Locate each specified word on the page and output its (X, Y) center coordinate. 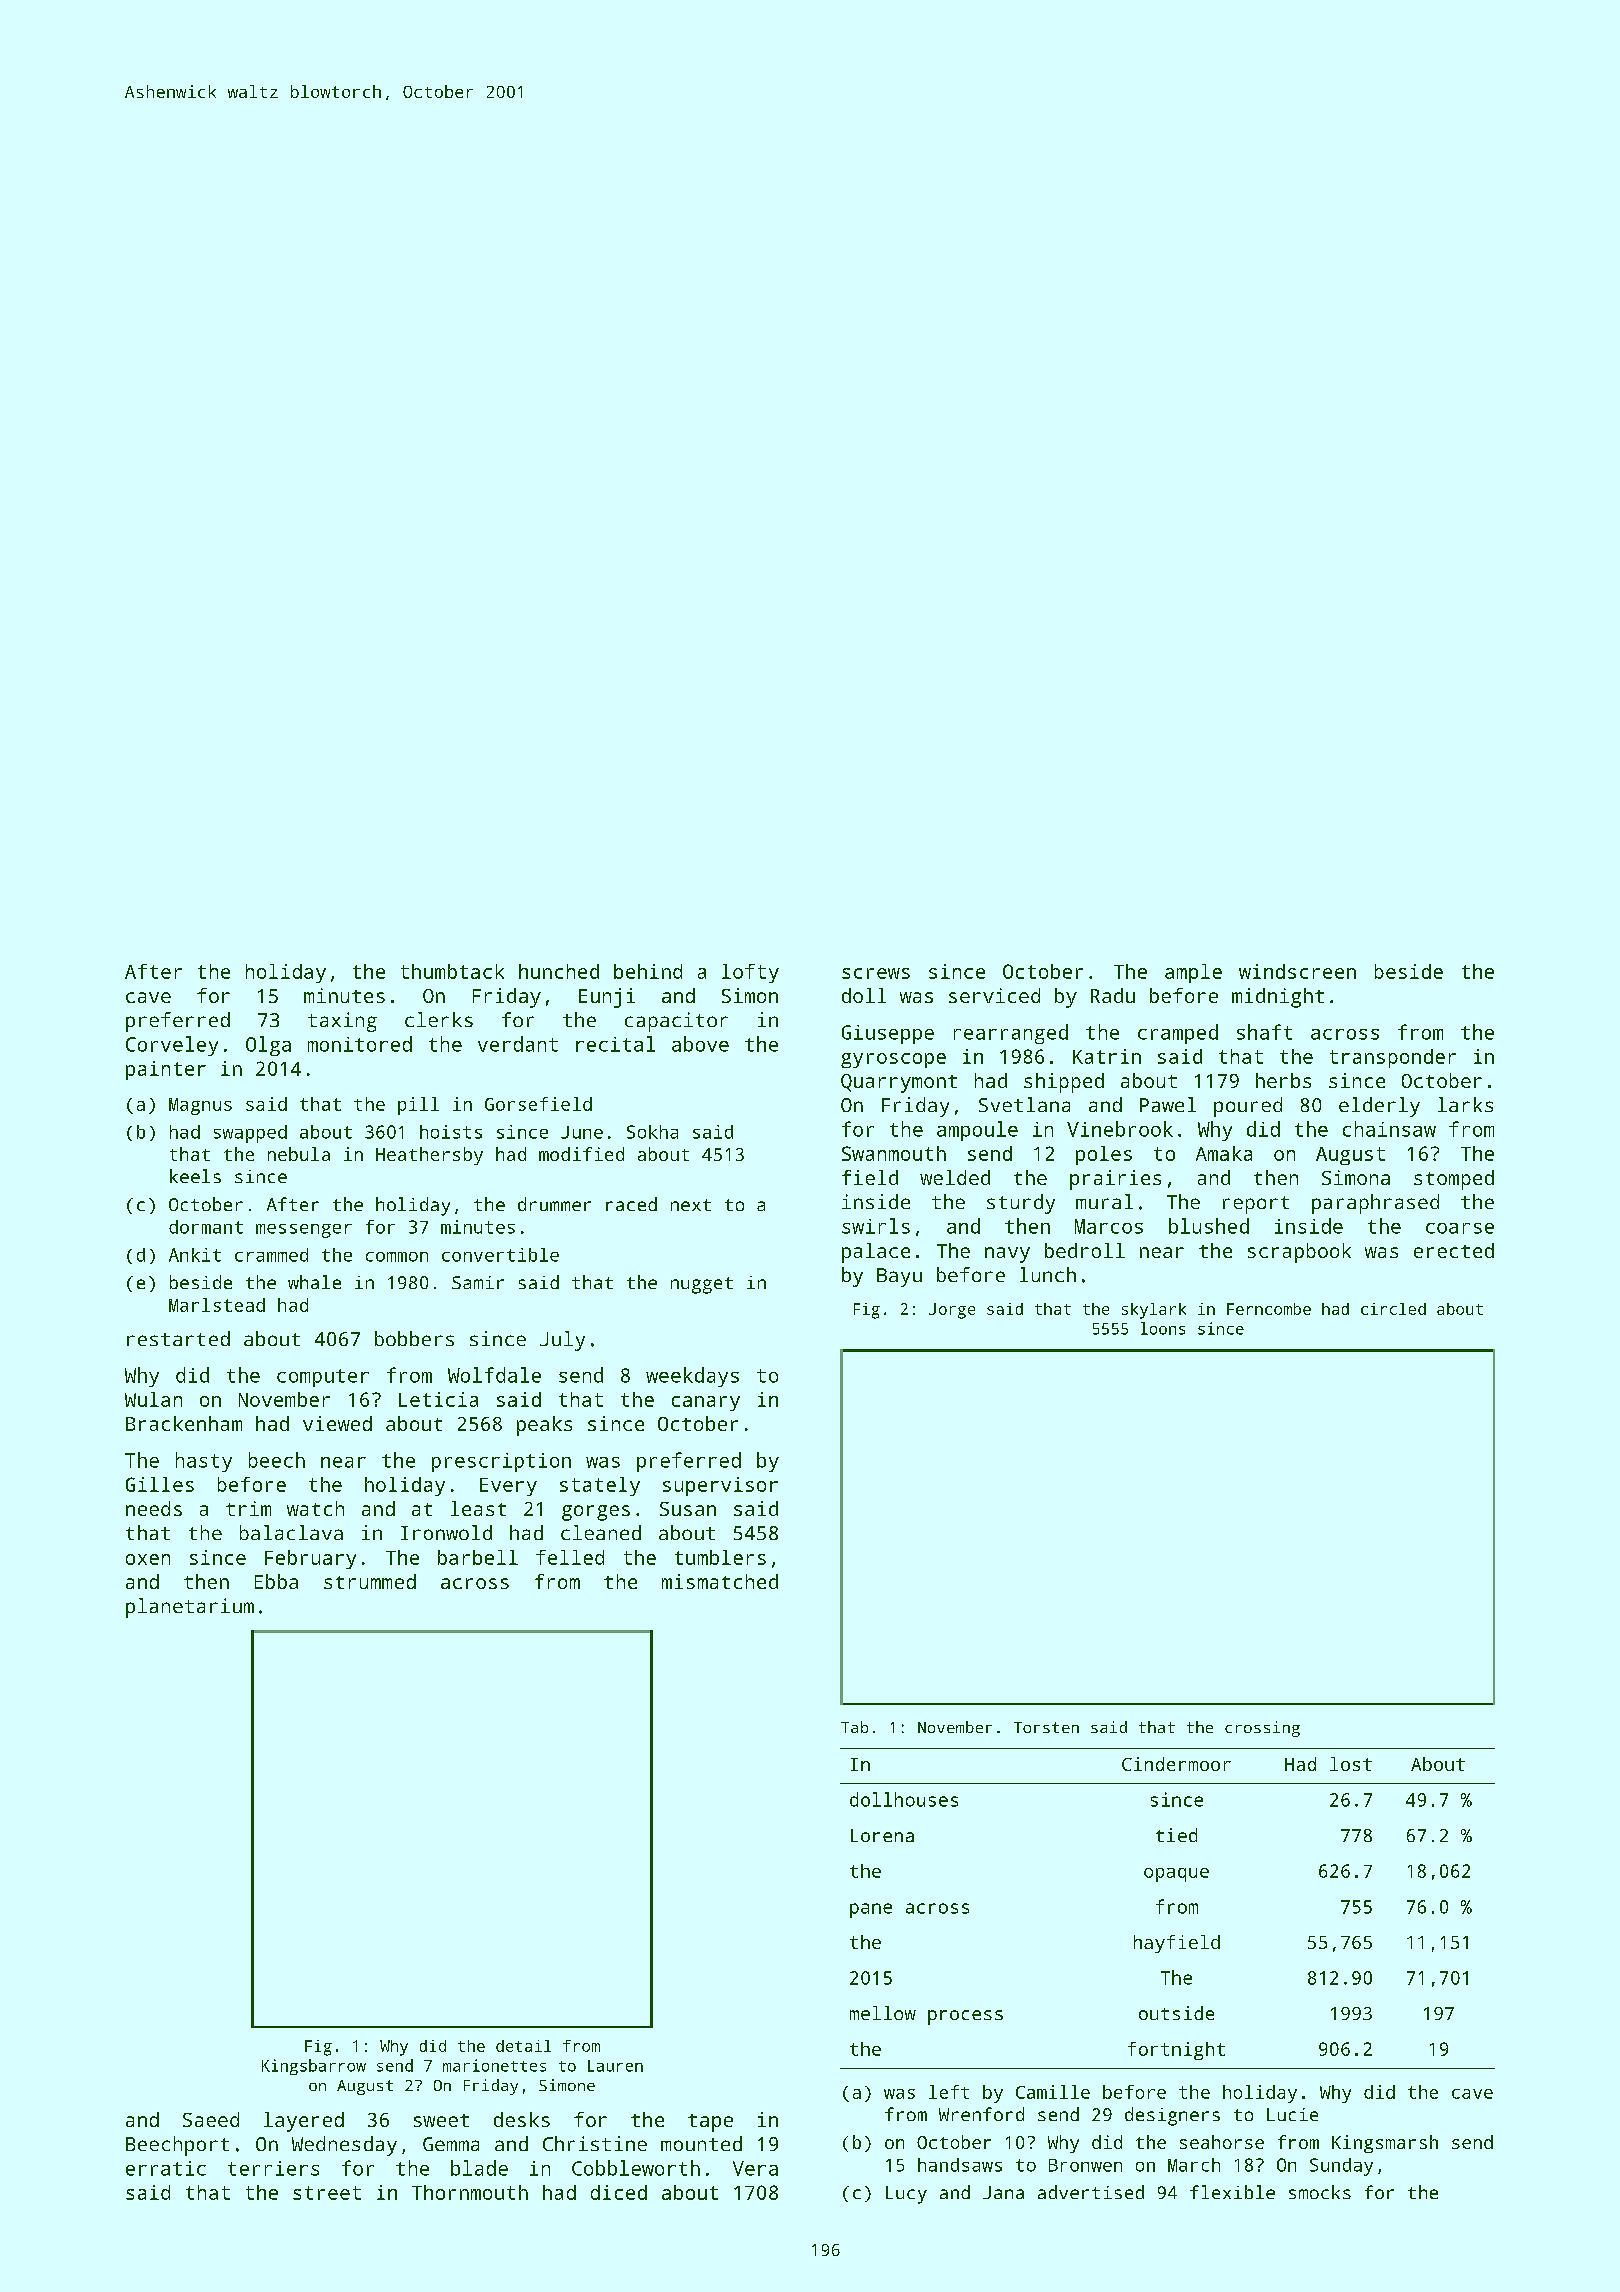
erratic (166, 2168)
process (965, 2017)
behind (648, 971)
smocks (1320, 2192)
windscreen (1297, 971)
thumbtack (452, 971)
